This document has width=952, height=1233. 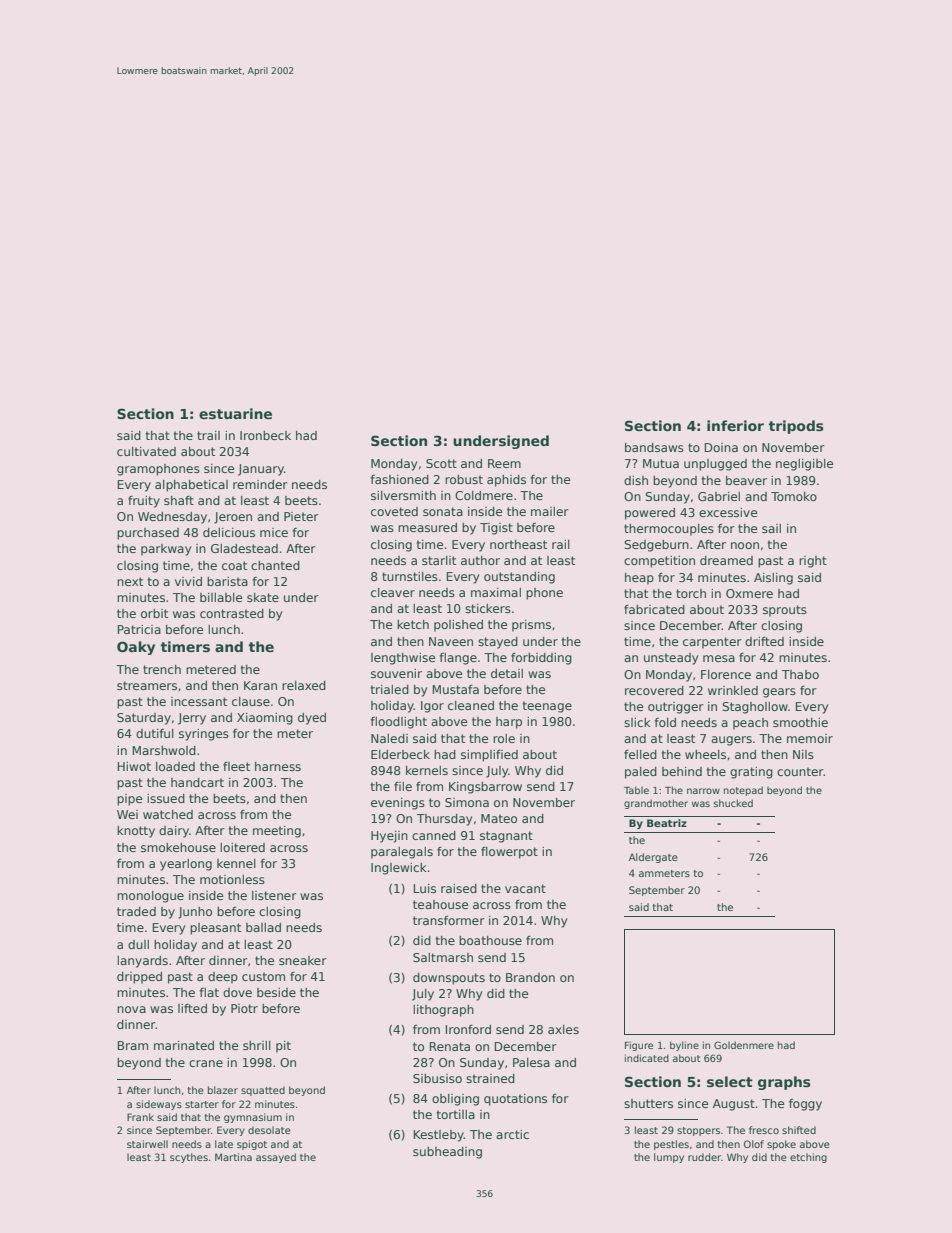 I want to click on kernels, so click(x=427, y=770).
